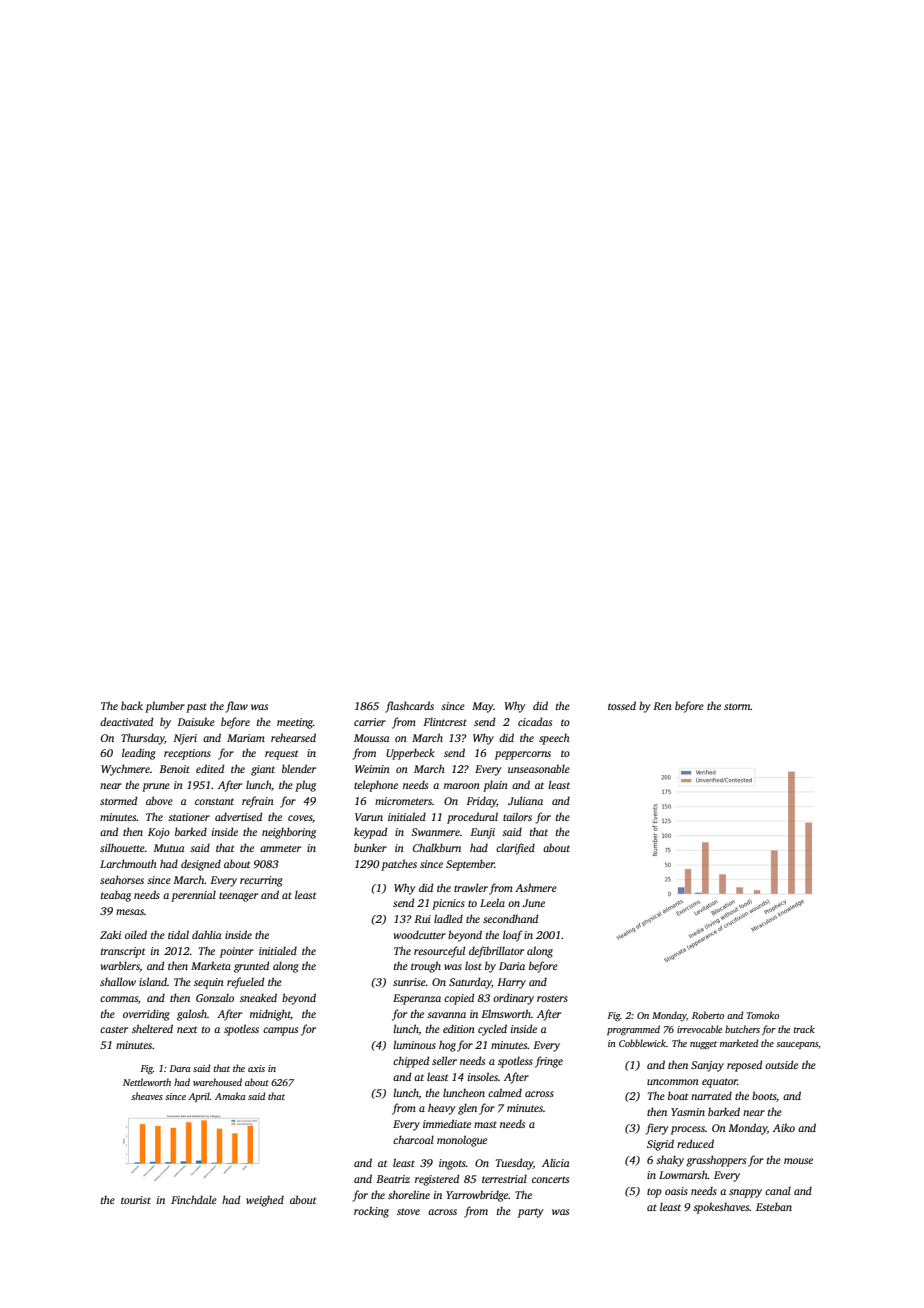  Describe the element at coordinates (295, 723) in the document. I see `meeting` at that location.
